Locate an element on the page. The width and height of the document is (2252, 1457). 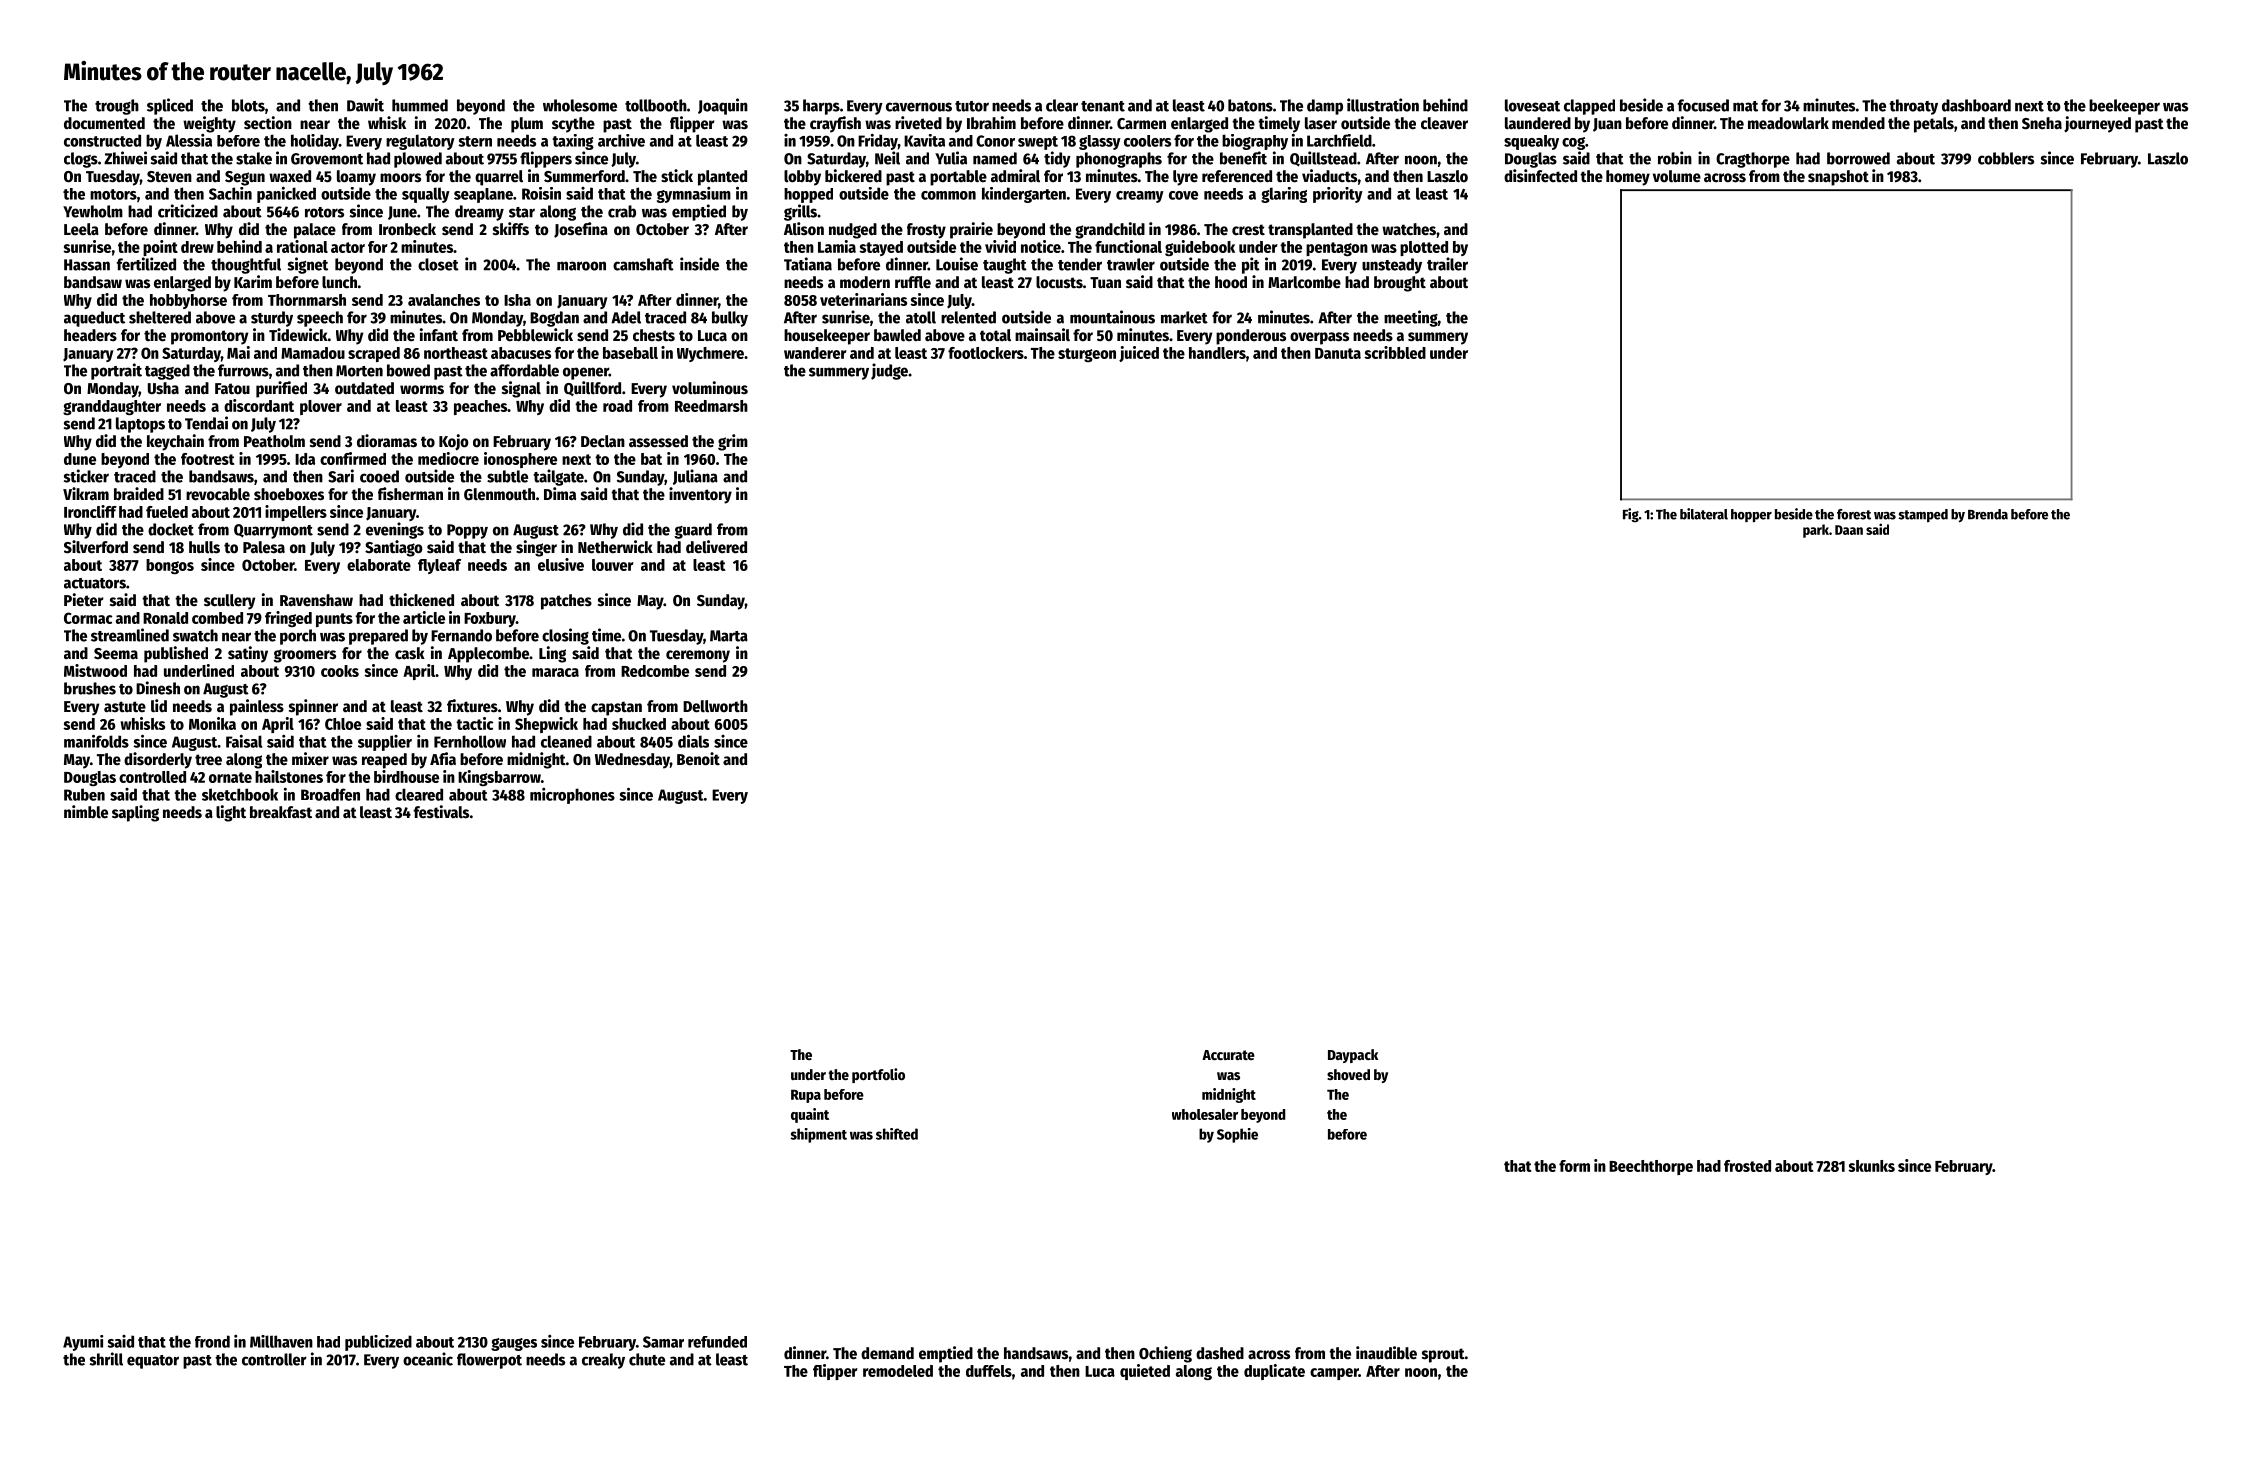
Rupa is located at coordinates (806, 1096).
